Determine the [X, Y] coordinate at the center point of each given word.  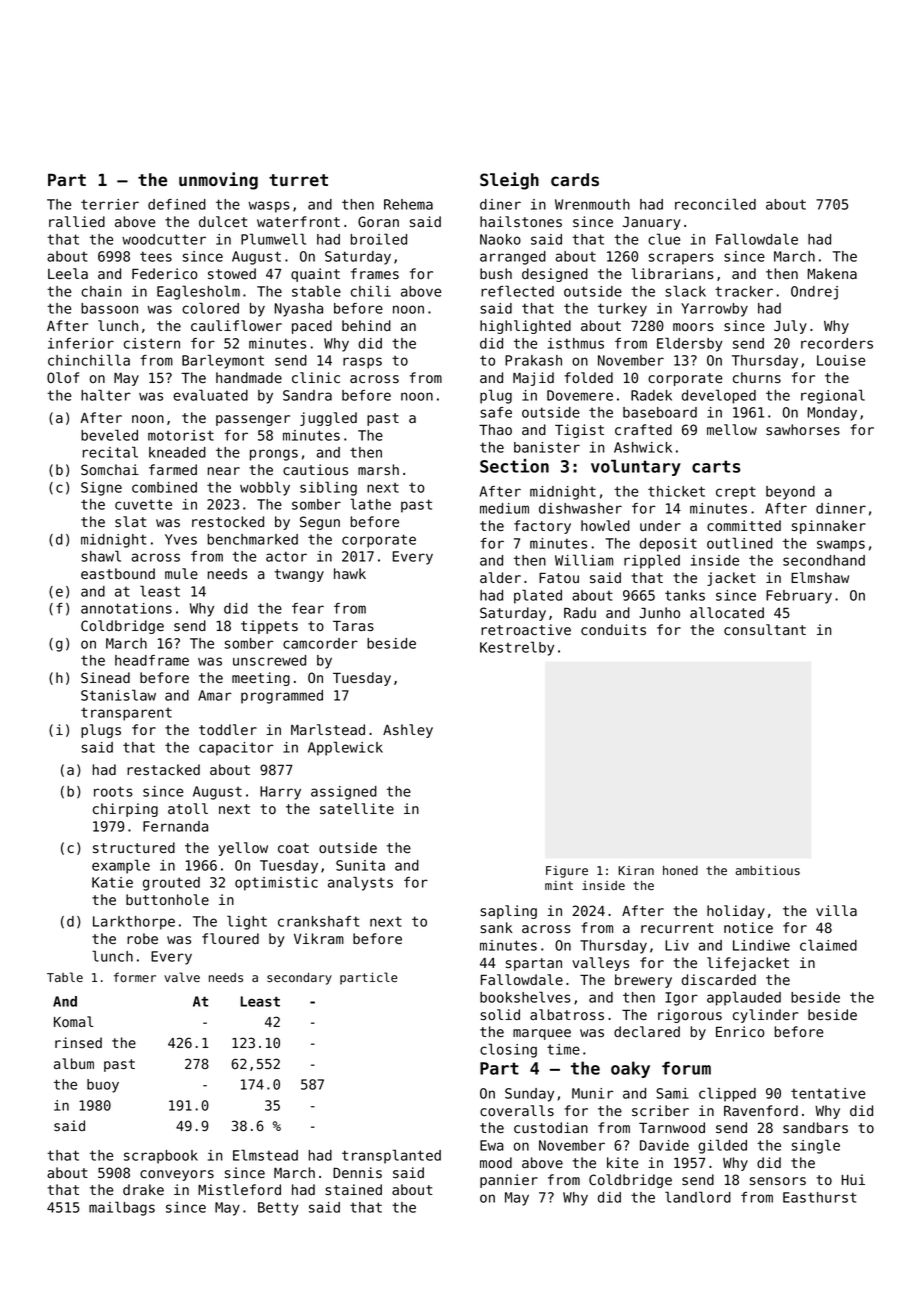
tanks [685, 595]
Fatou [559, 578]
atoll [188, 808]
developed [719, 396]
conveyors [177, 1175]
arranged [513, 258]
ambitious [768, 870]
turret [298, 180]
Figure [567, 872]
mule [181, 574]
